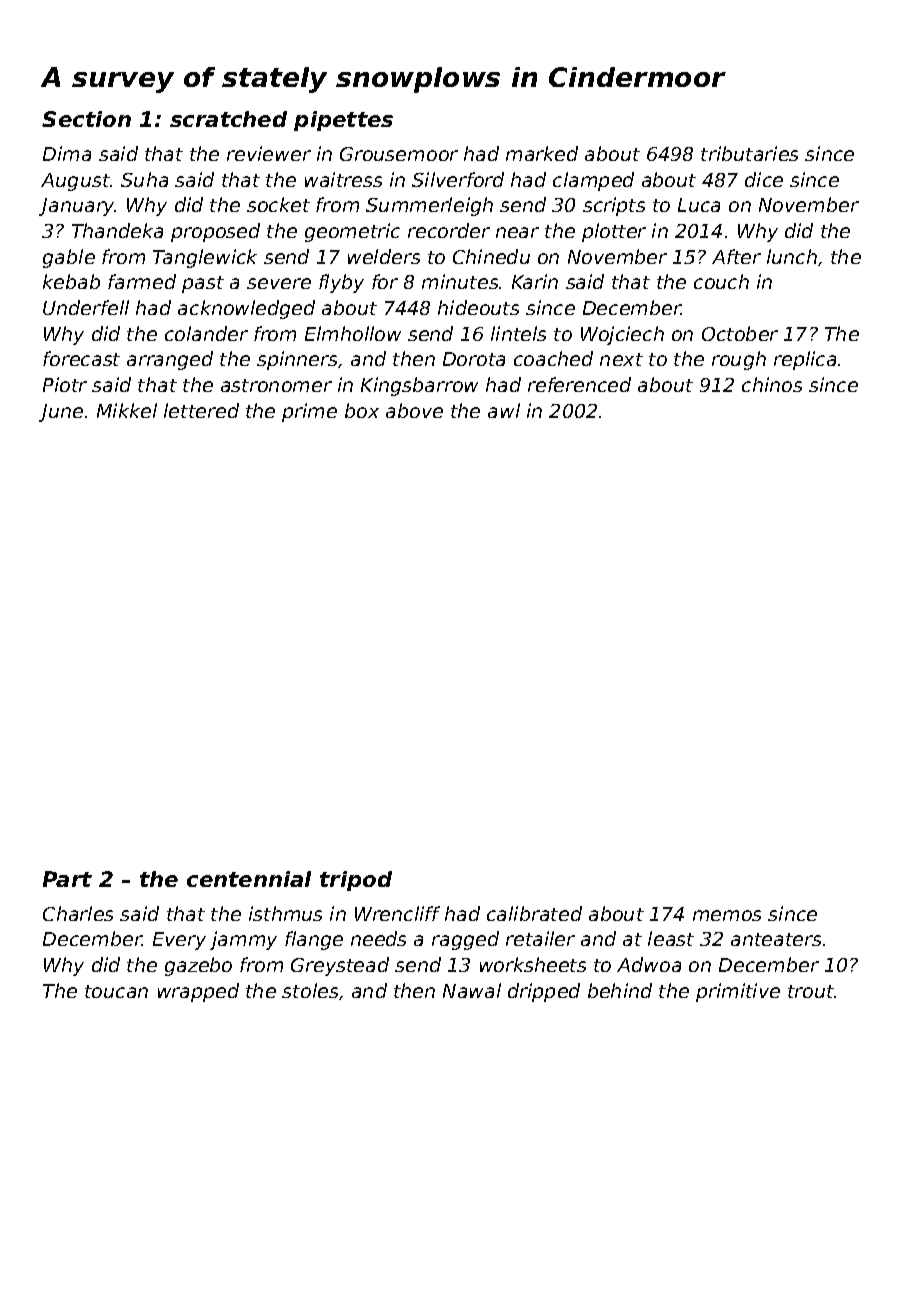  Describe the element at coordinates (356, 881) in the page. I see `tripod` at that location.
